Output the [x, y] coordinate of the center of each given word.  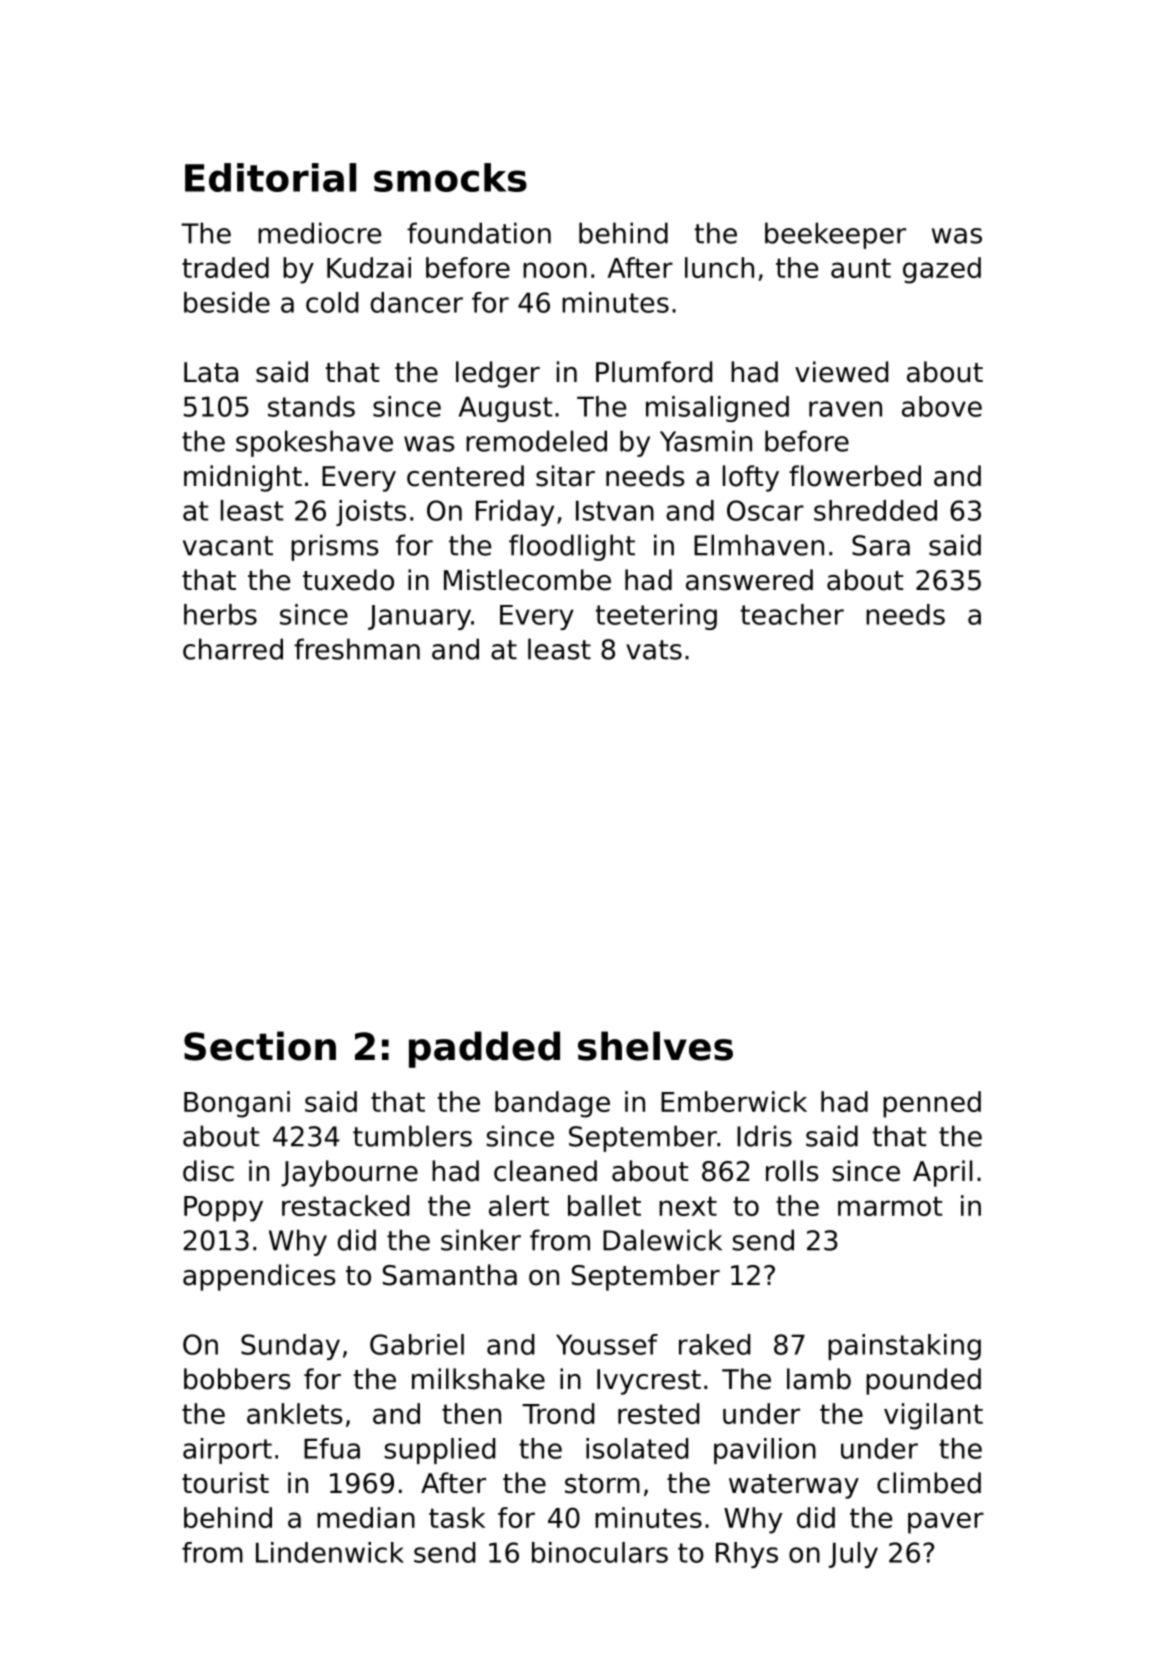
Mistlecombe [527, 580]
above [942, 406]
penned [932, 1104]
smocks [450, 177]
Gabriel [417, 1344]
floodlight [572, 547]
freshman [357, 649]
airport [227, 1451]
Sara [881, 545]
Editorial [270, 177]
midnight [243, 478]
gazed [942, 270]
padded [484, 1049]
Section [260, 1046]
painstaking [904, 1347]
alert [519, 1205]
